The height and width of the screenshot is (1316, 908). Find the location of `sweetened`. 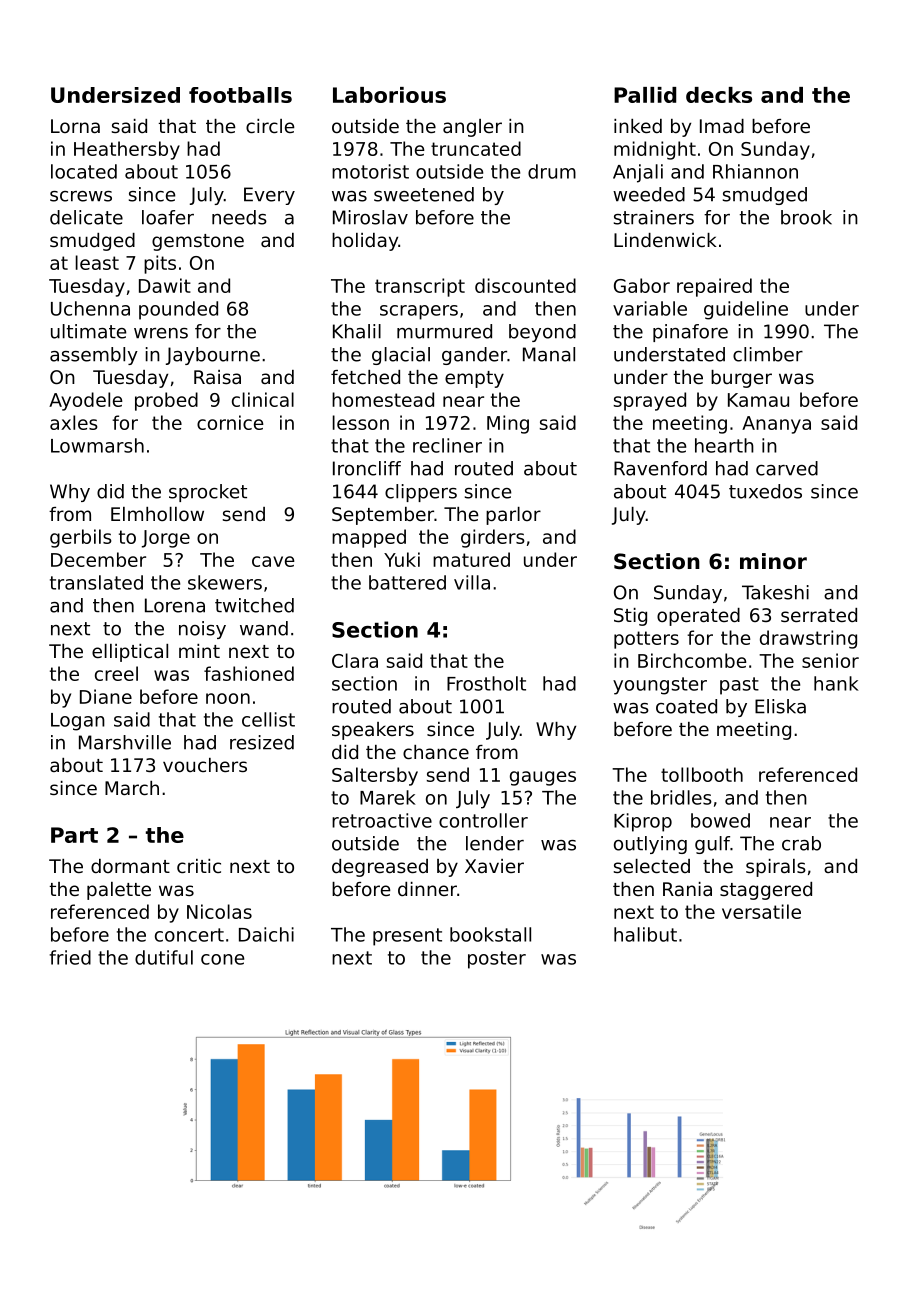

sweetened is located at coordinates (424, 194).
